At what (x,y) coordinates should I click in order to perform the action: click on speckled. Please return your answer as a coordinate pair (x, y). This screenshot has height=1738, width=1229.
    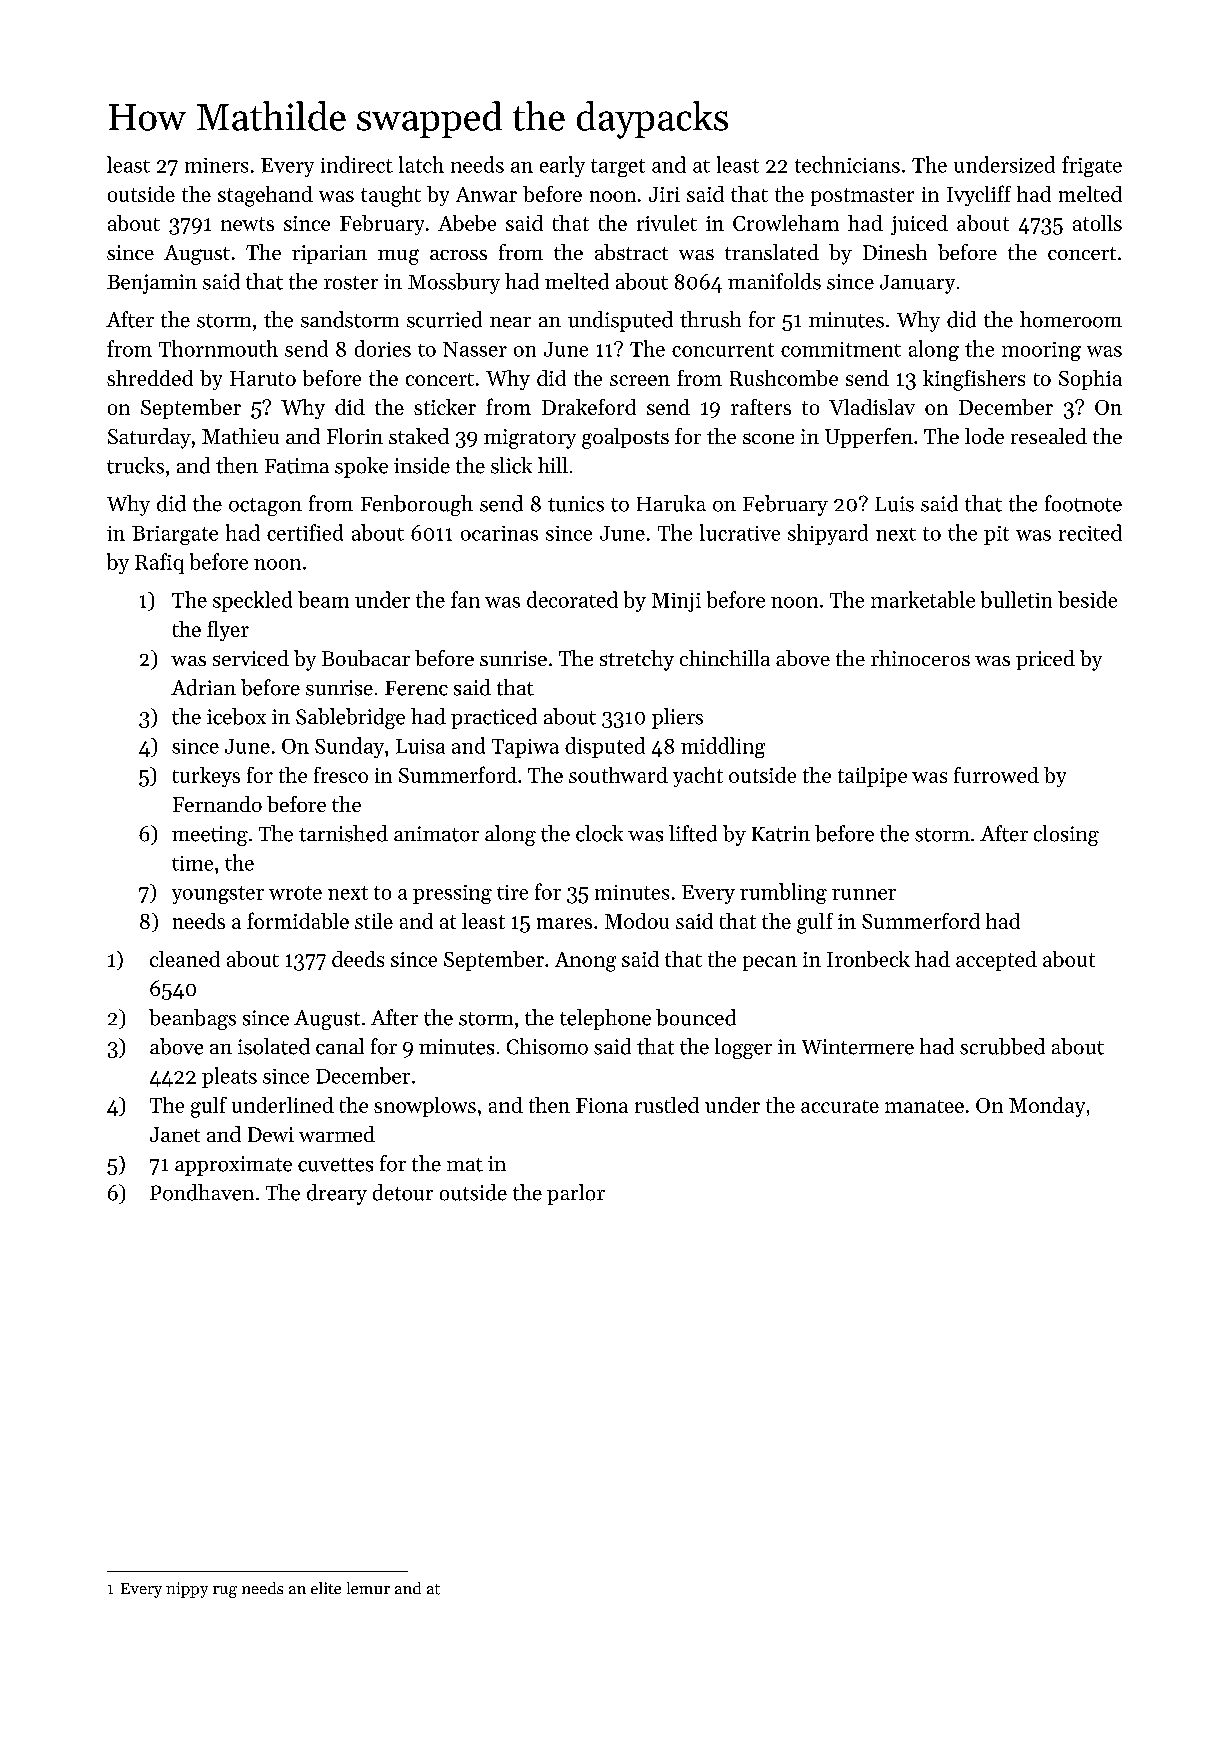
    Looking at the image, I should click on (252, 601).
